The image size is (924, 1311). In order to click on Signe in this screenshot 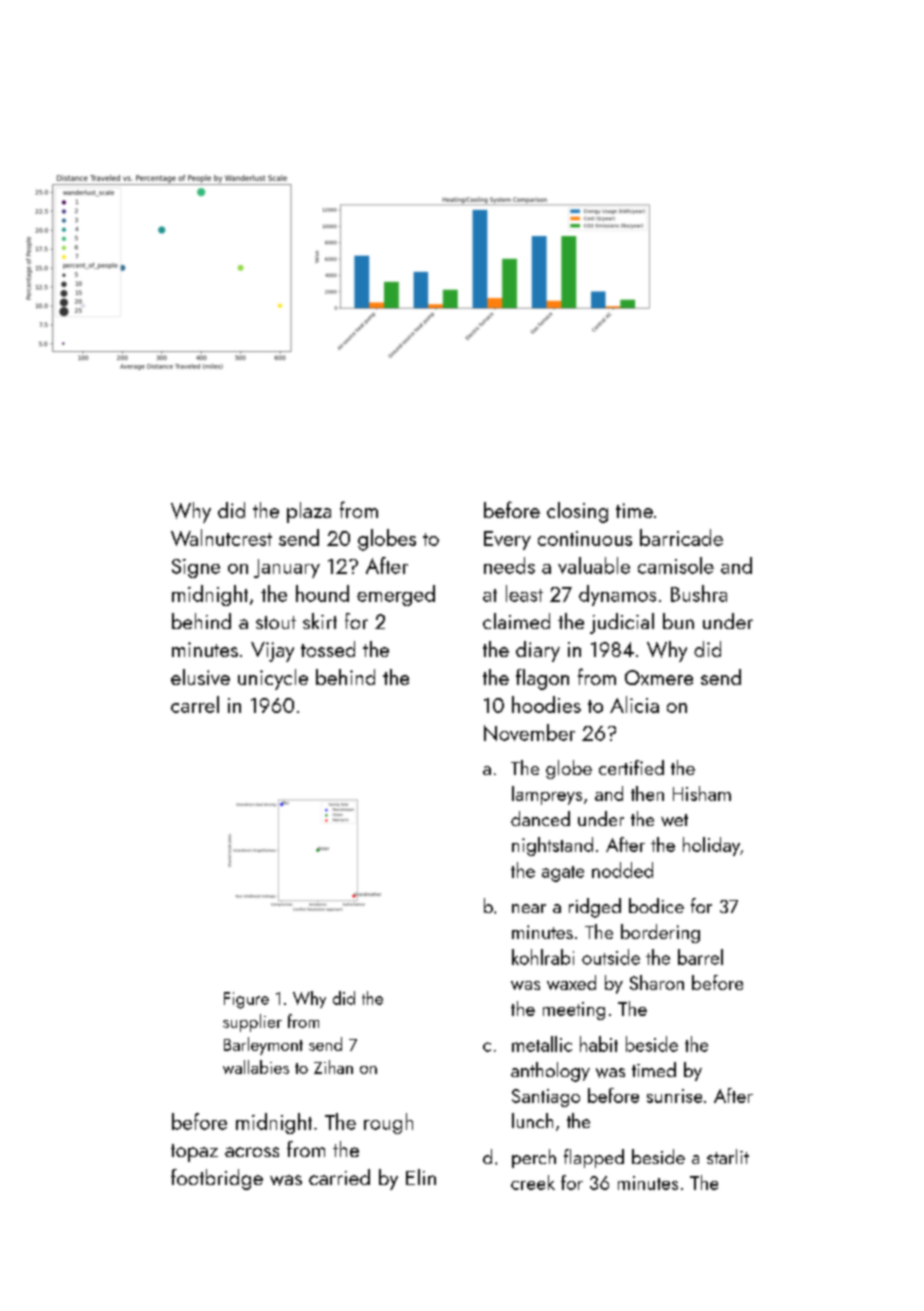, I will do `click(196, 568)`.
